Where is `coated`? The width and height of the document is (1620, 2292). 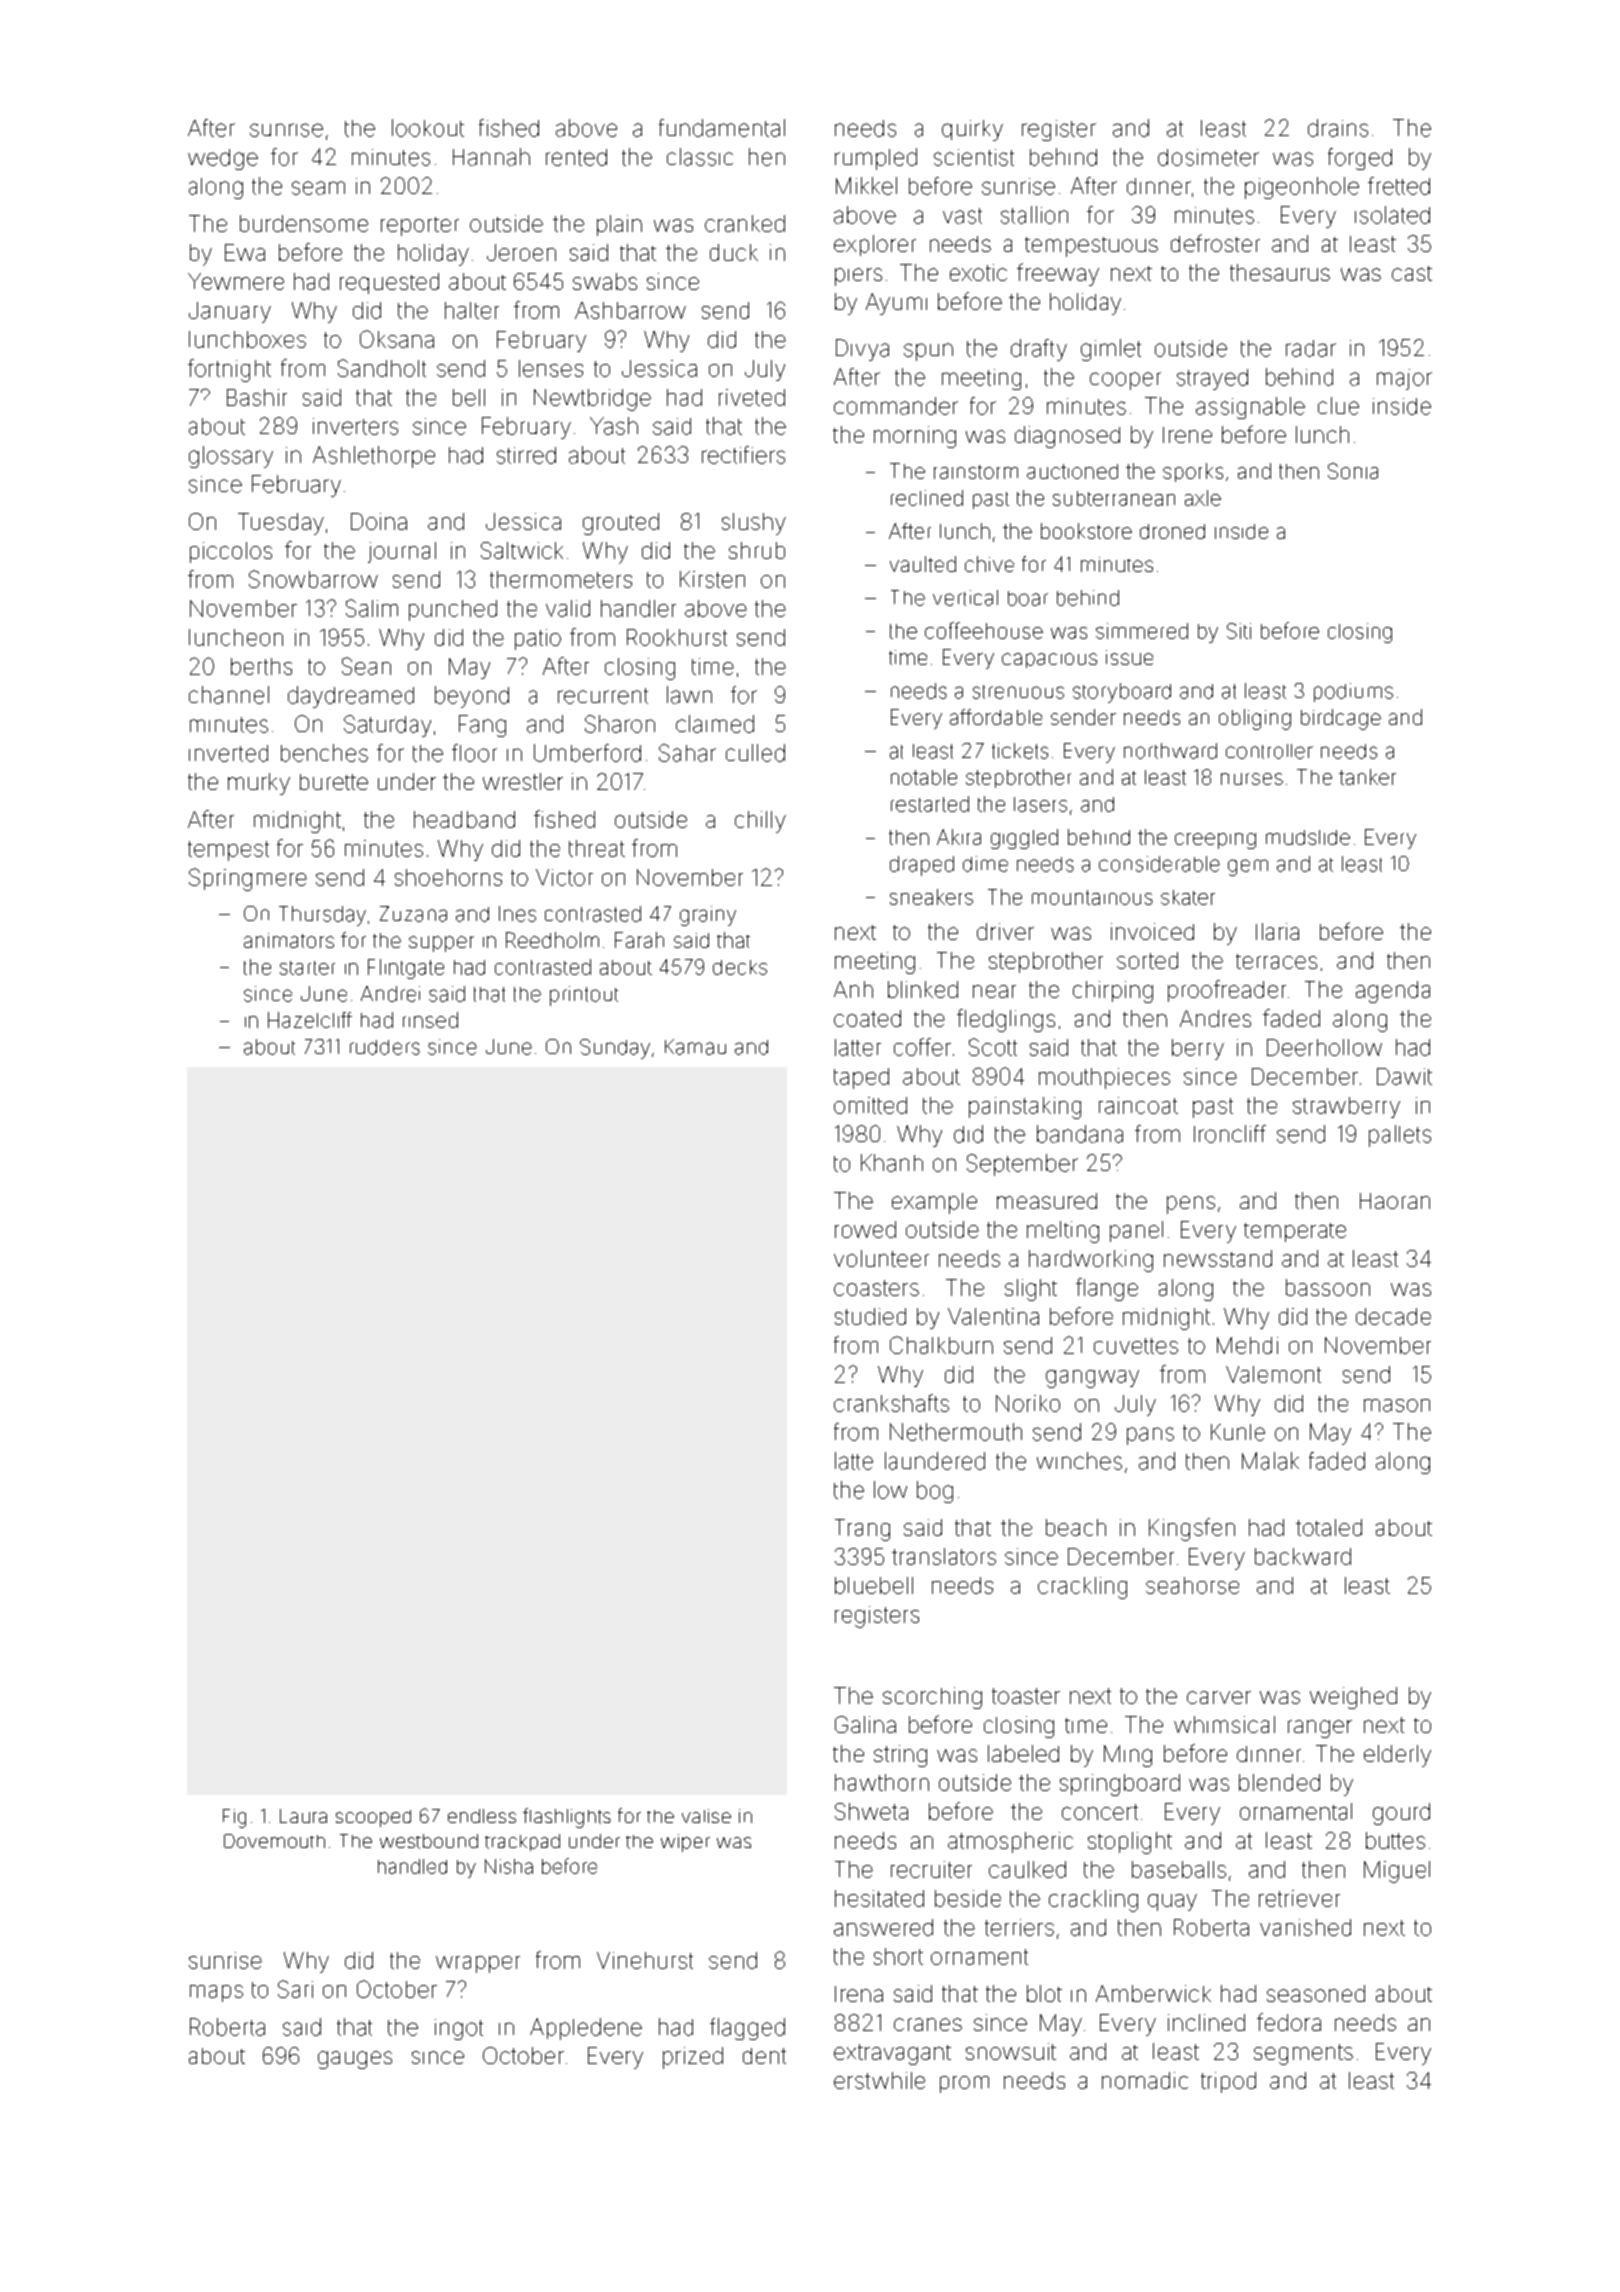
coated is located at coordinates (867, 1018).
